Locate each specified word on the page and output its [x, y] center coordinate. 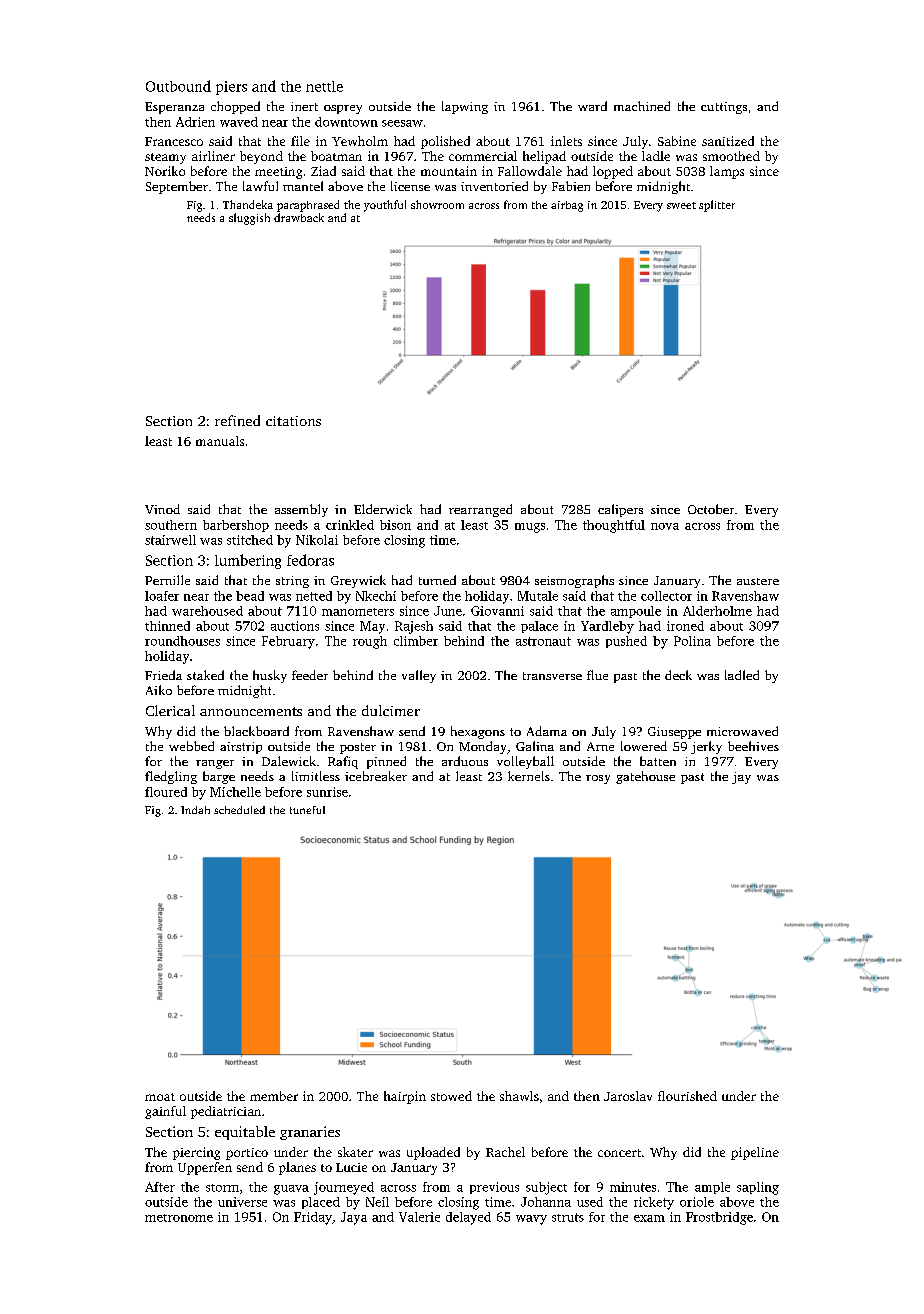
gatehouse [645, 777]
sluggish [249, 219]
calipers [620, 510]
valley [419, 676]
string [292, 582]
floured [166, 792]
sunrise [327, 792]
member [274, 1096]
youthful [385, 206]
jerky [706, 747]
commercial [483, 156]
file [300, 141]
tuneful [307, 810]
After [160, 1187]
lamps [727, 172]
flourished [687, 1096]
